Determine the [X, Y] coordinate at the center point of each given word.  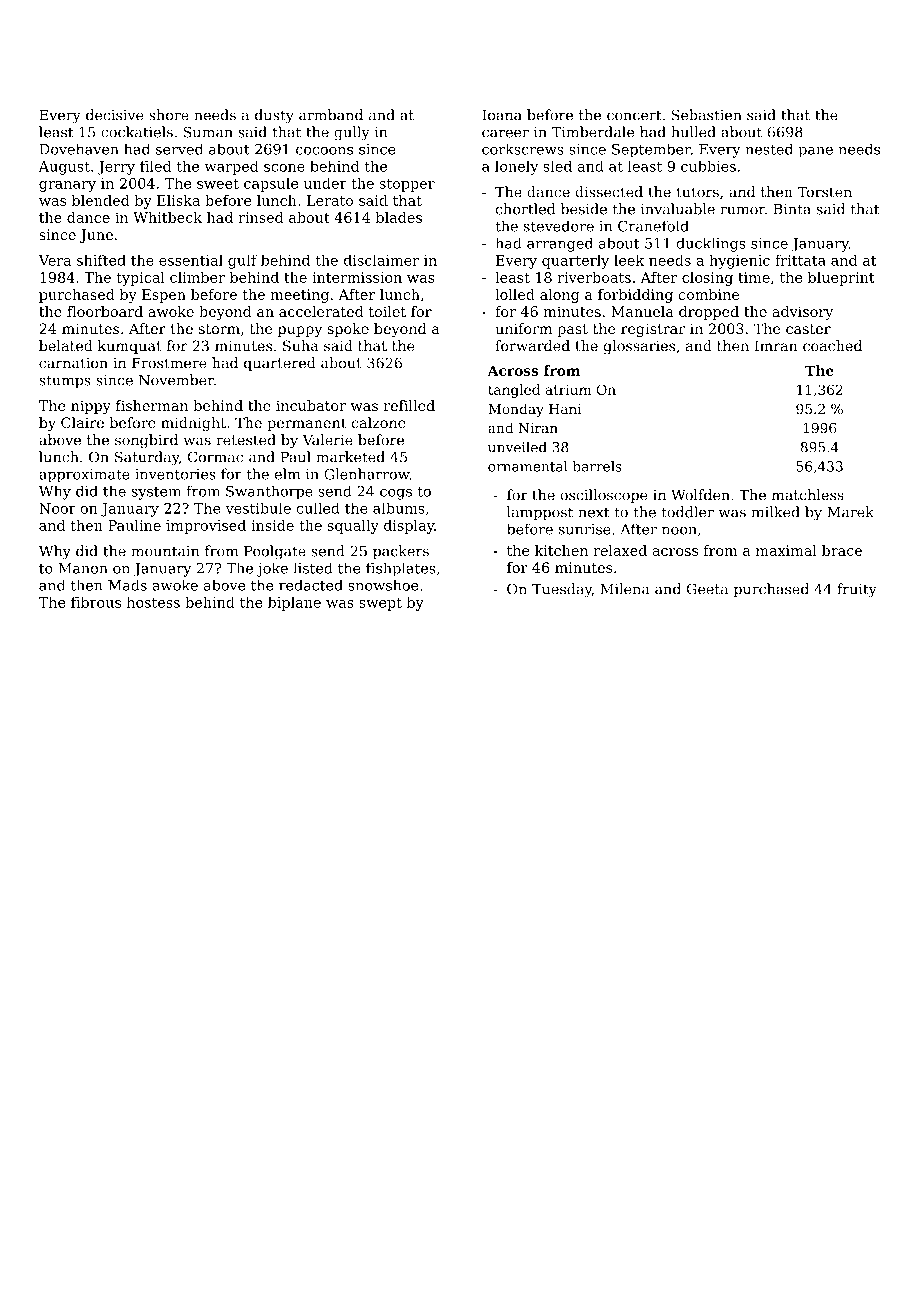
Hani [565, 409]
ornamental [527, 466]
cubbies [708, 166]
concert [634, 115]
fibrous [96, 602]
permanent [307, 424]
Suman [208, 132]
